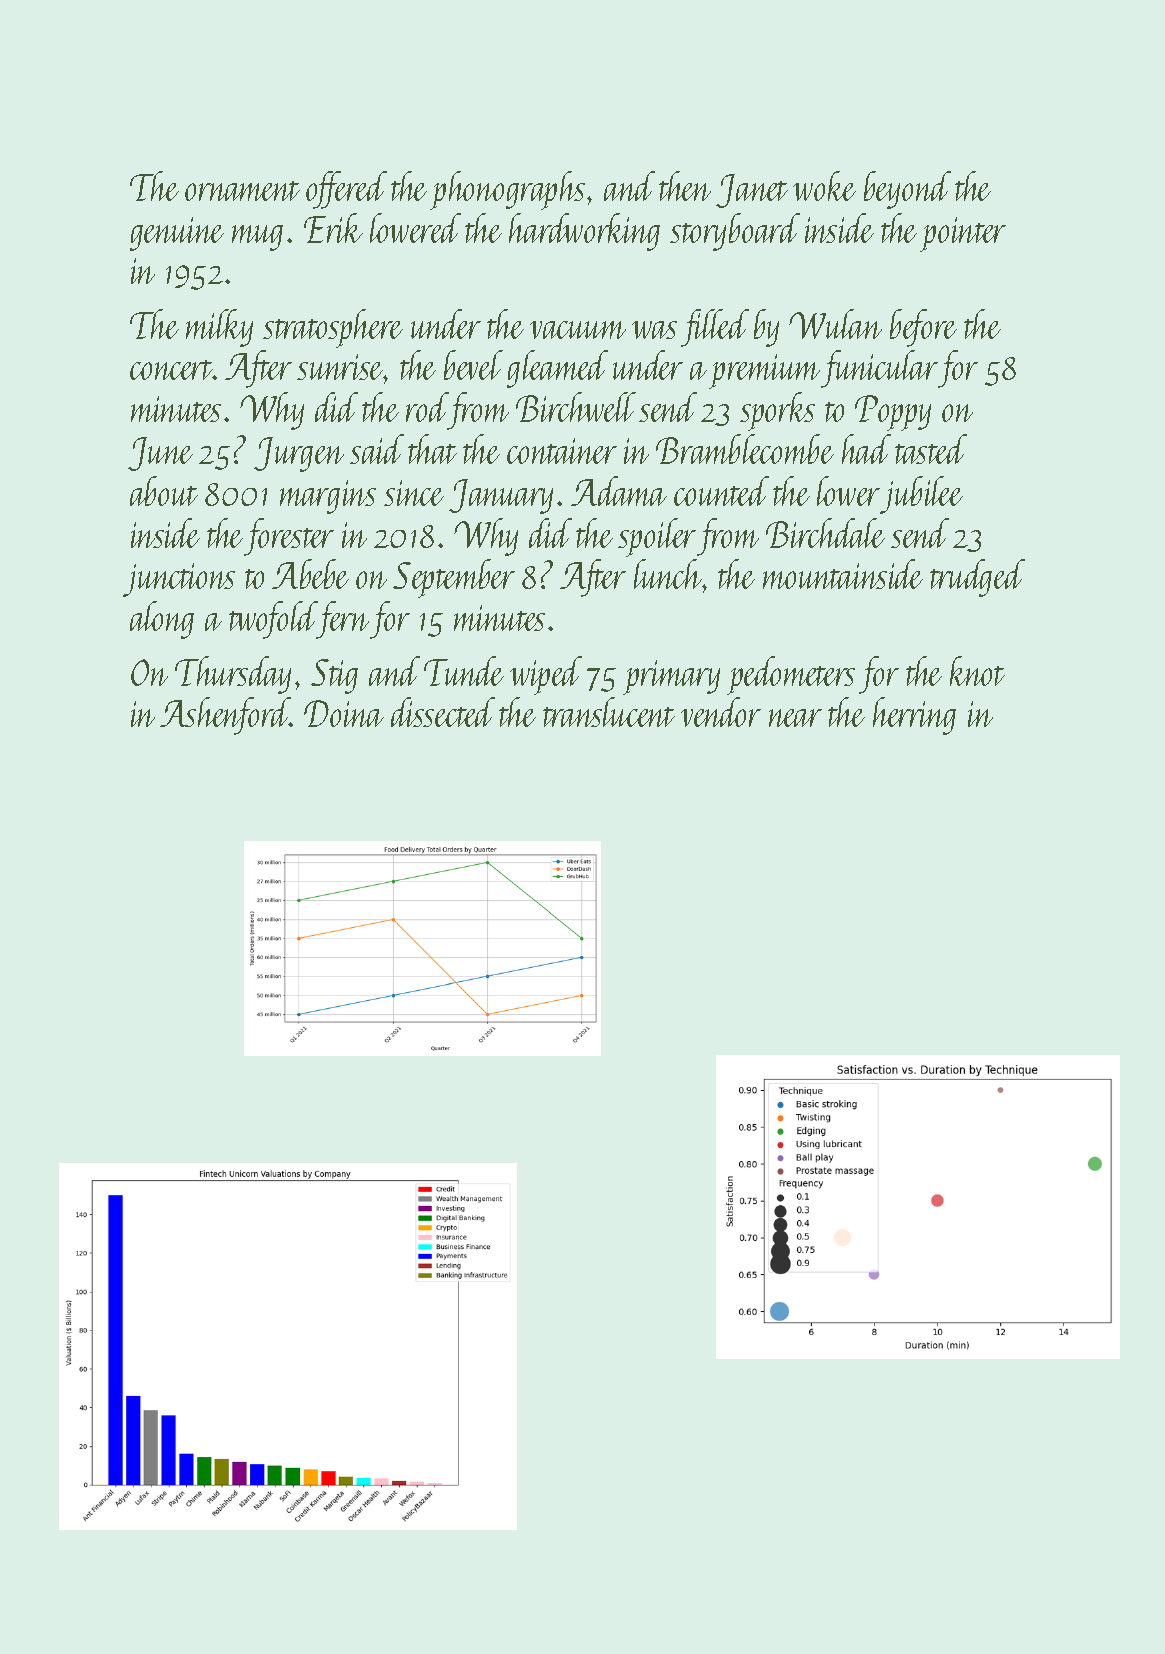 This screenshot has height=1654, width=1165. I want to click on Birchwell, so click(576, 407).
